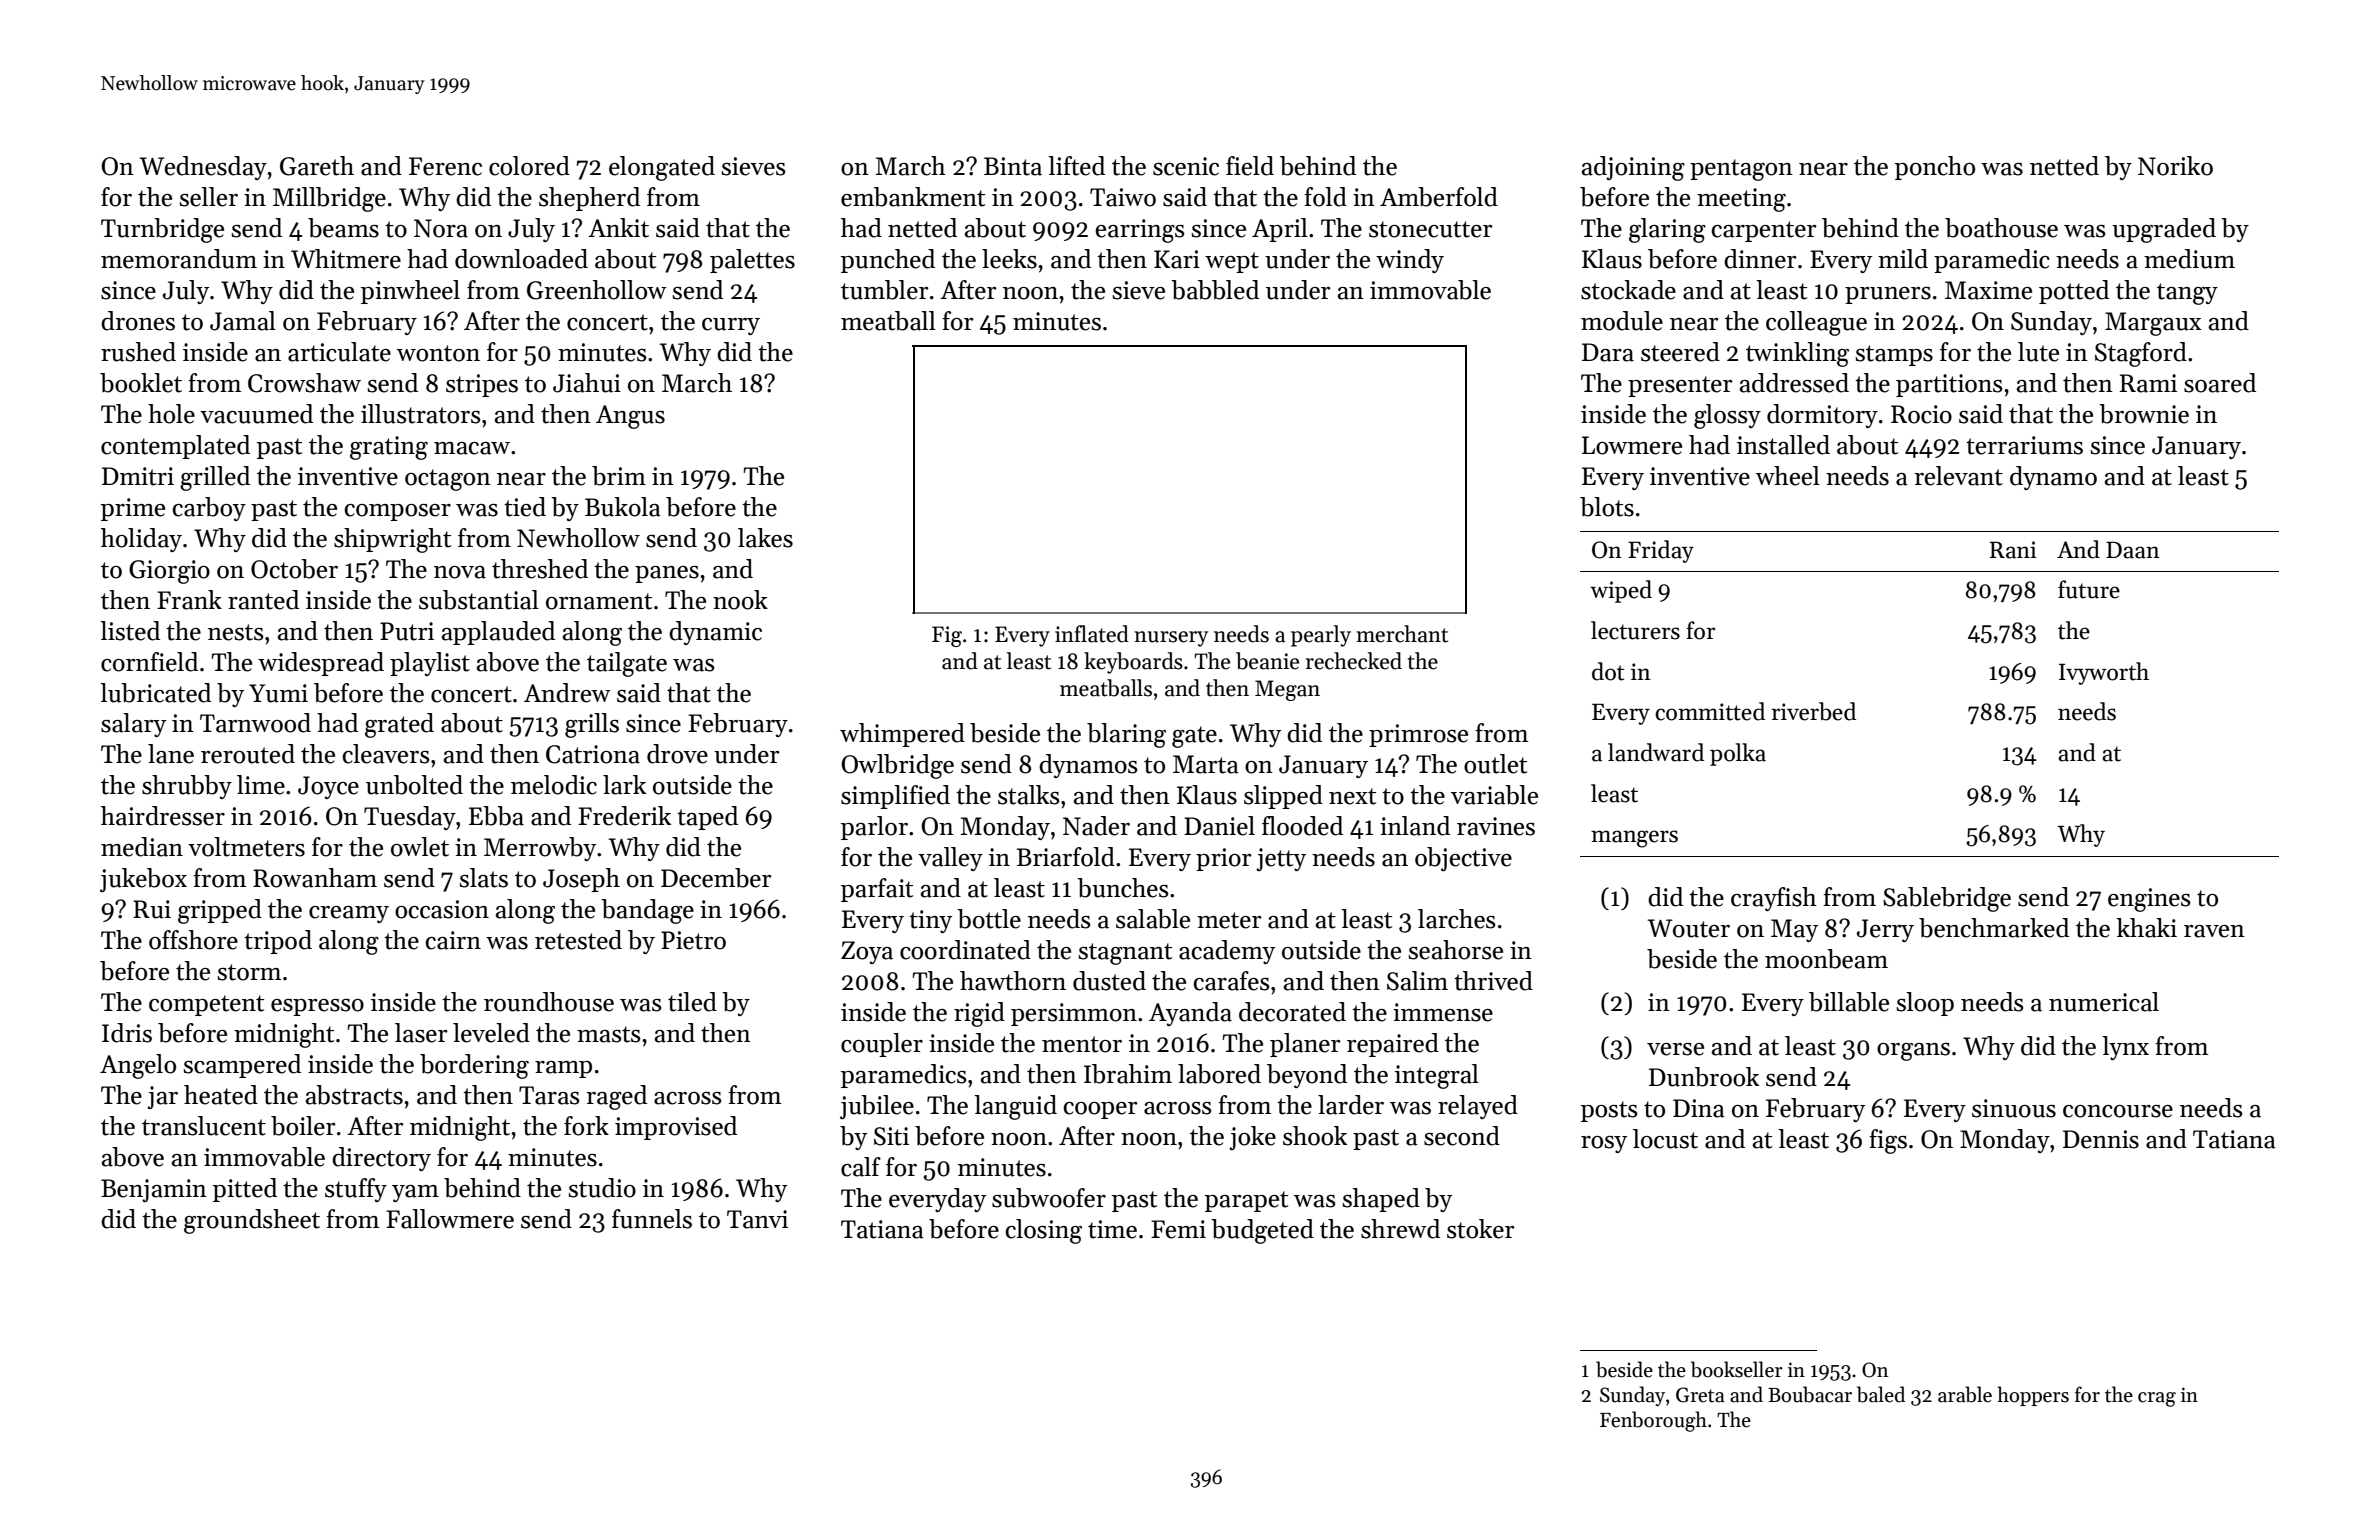 This screenshot has height=1540, width=2380. I want to click on Jiahui, so click(587, 383).
